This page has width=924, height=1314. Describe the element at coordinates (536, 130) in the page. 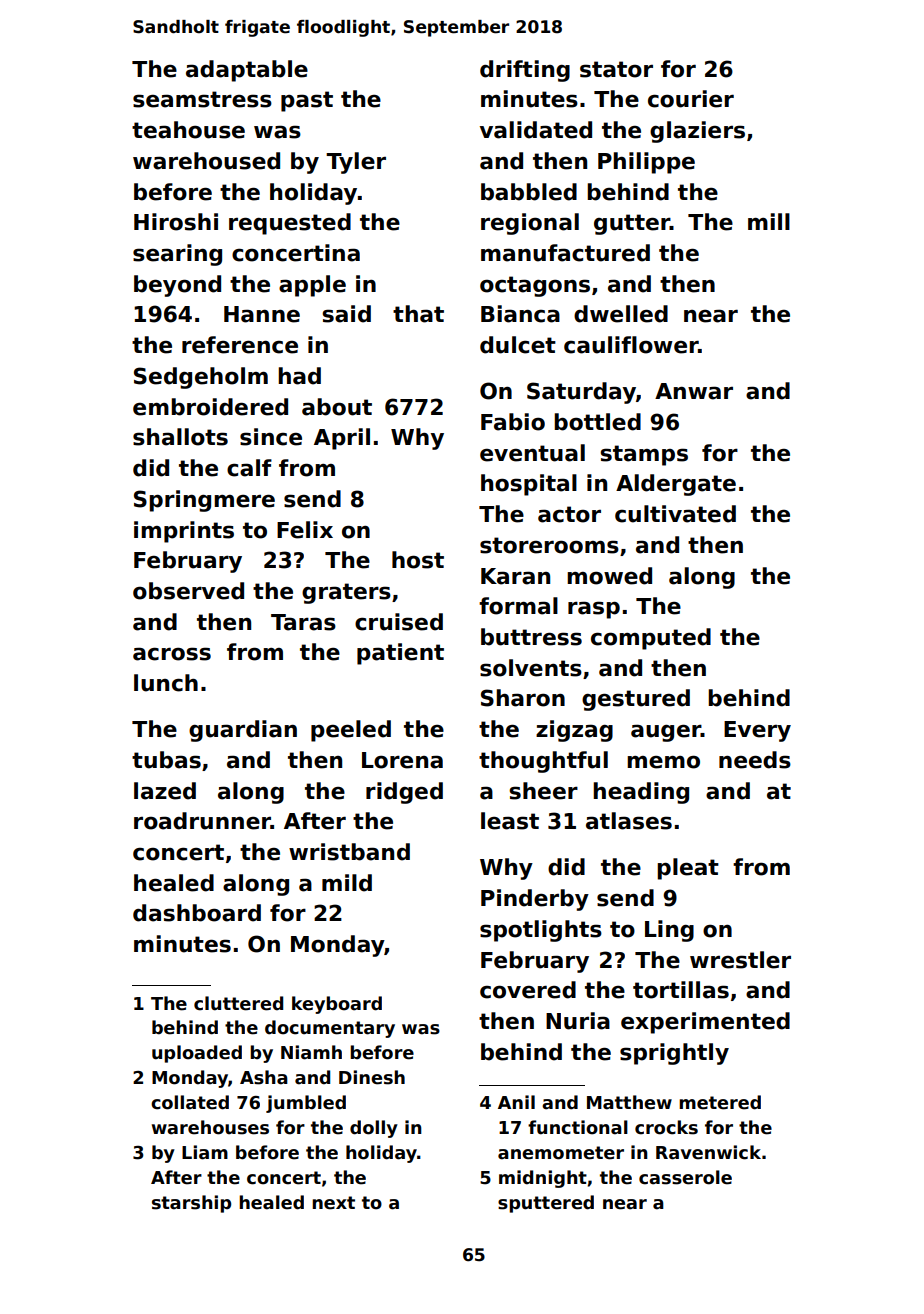

I see `validated` at that location.
